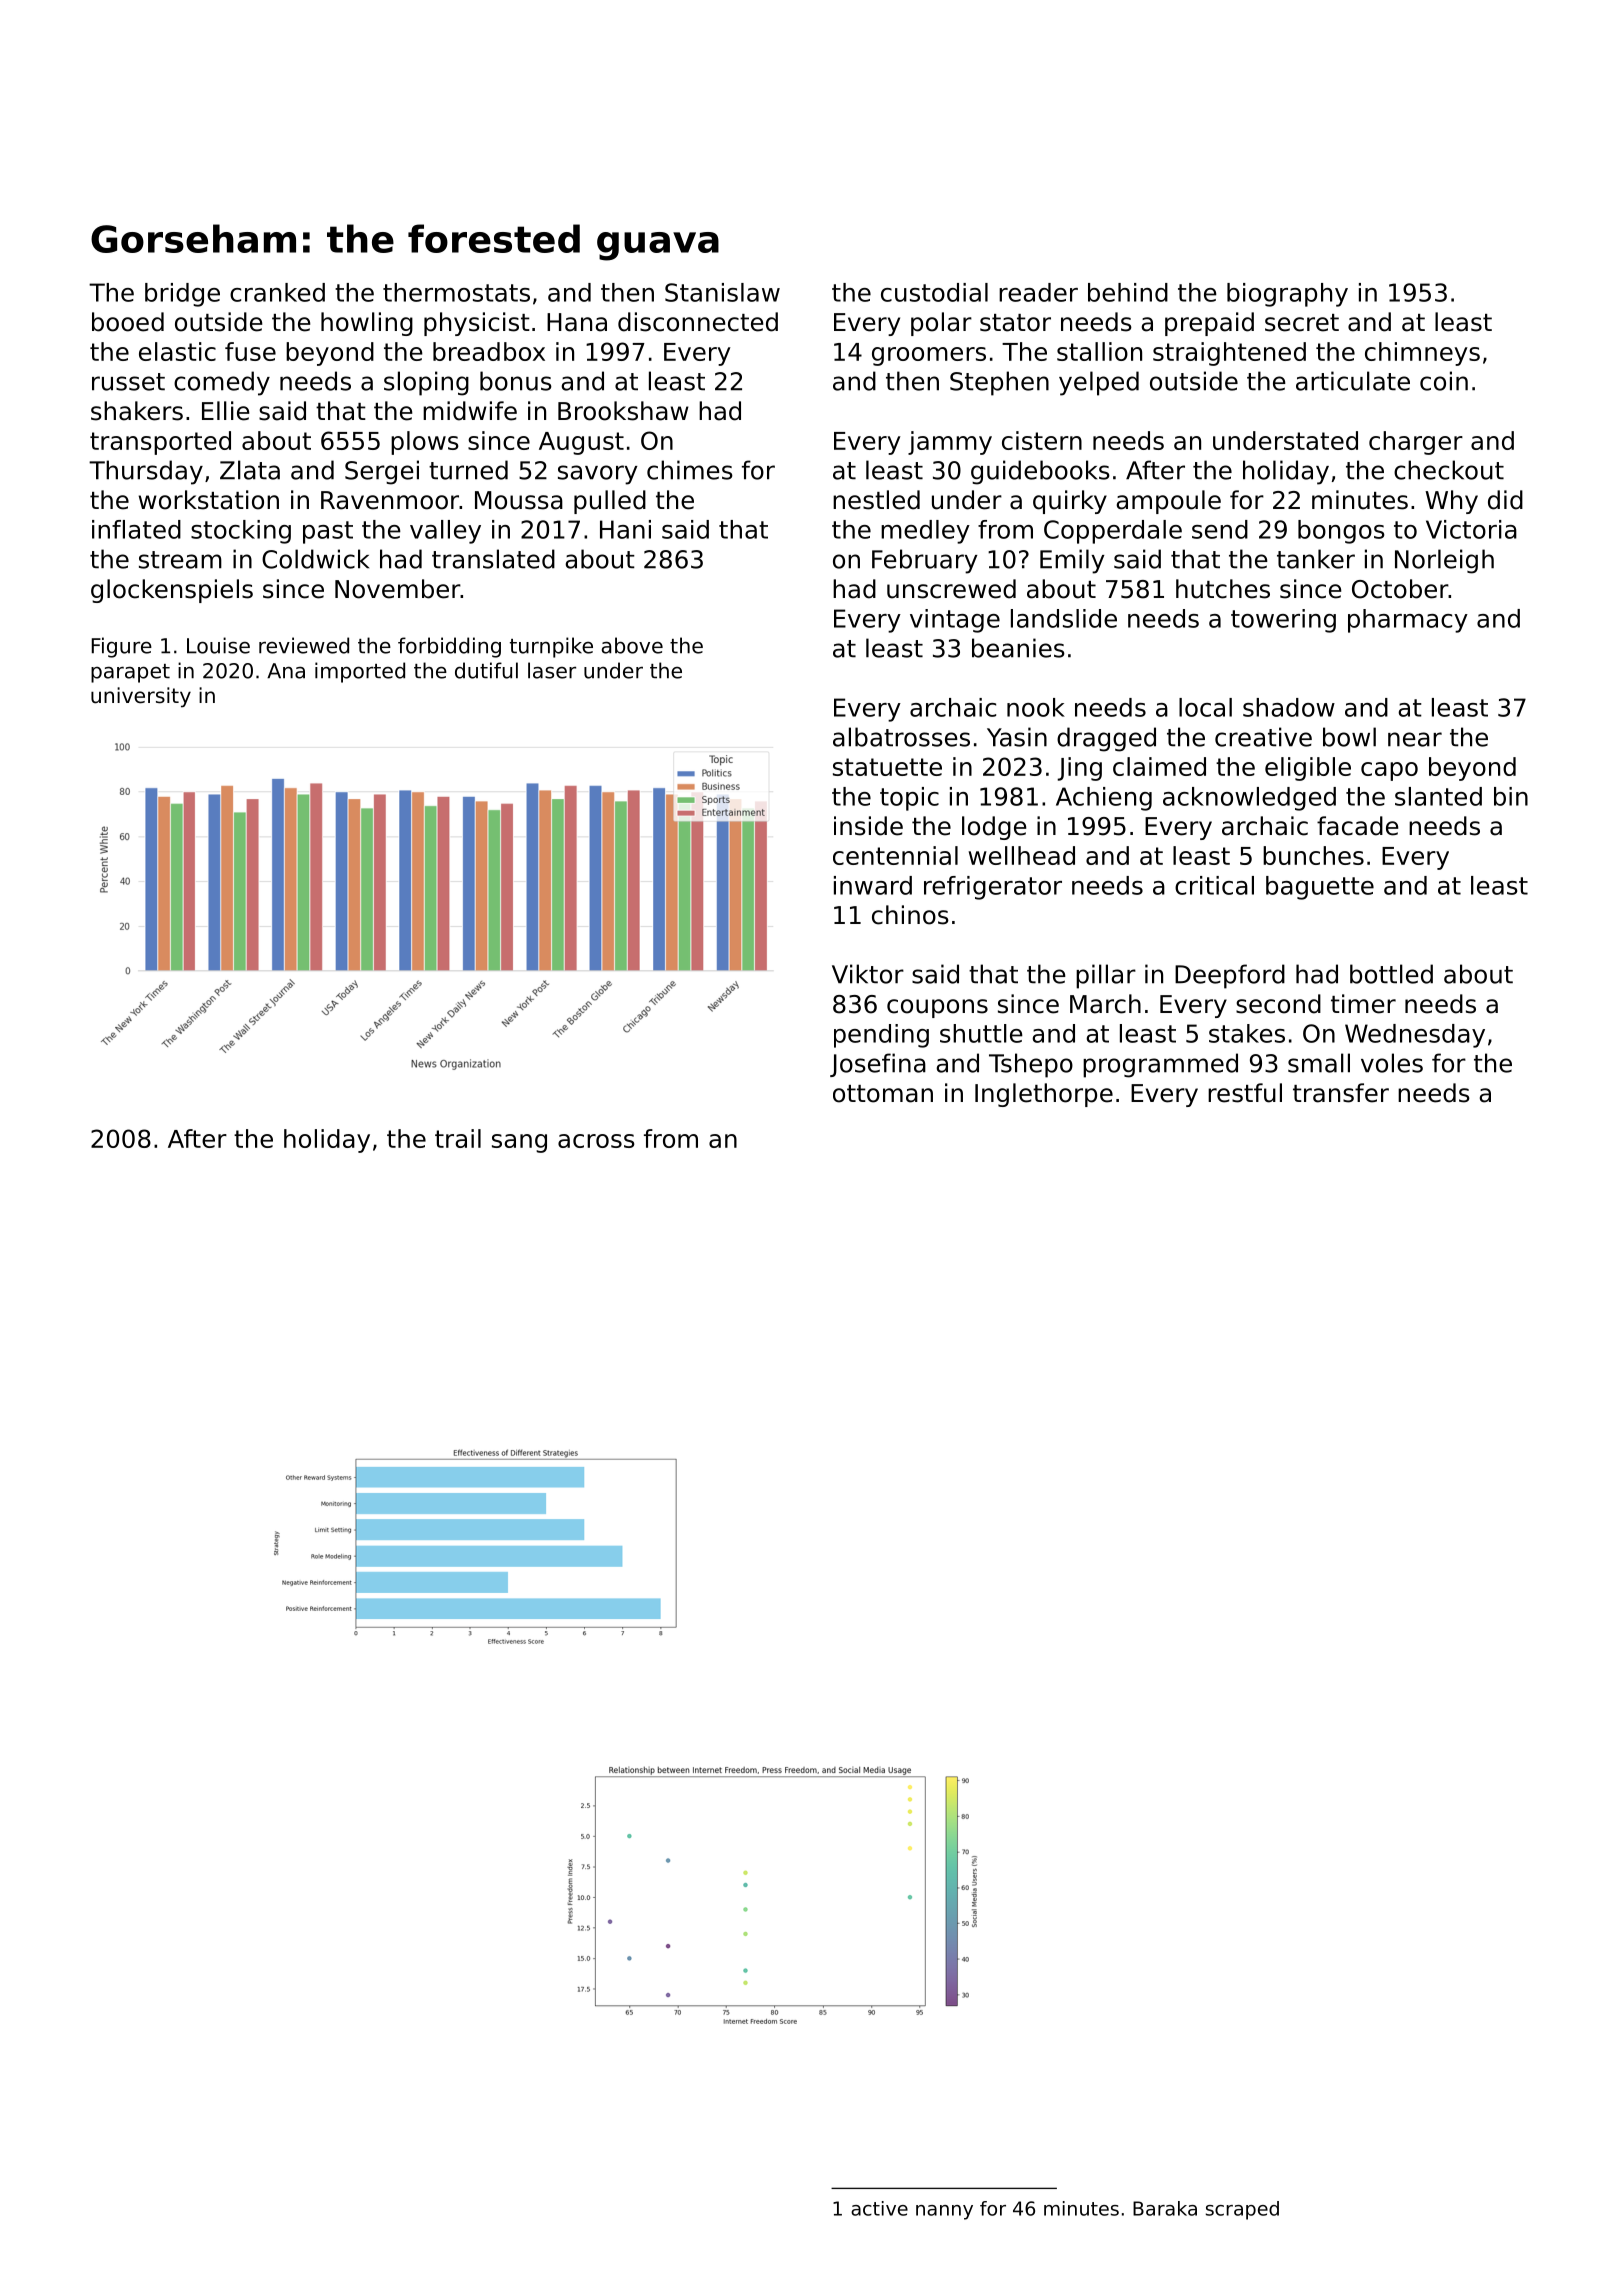 Image resolution: width=1620 pixels, height=2292 pixels. What do you see at coordinates (519, 1143) in the image?
I see `sang` at bounding box center [519, 1143].
